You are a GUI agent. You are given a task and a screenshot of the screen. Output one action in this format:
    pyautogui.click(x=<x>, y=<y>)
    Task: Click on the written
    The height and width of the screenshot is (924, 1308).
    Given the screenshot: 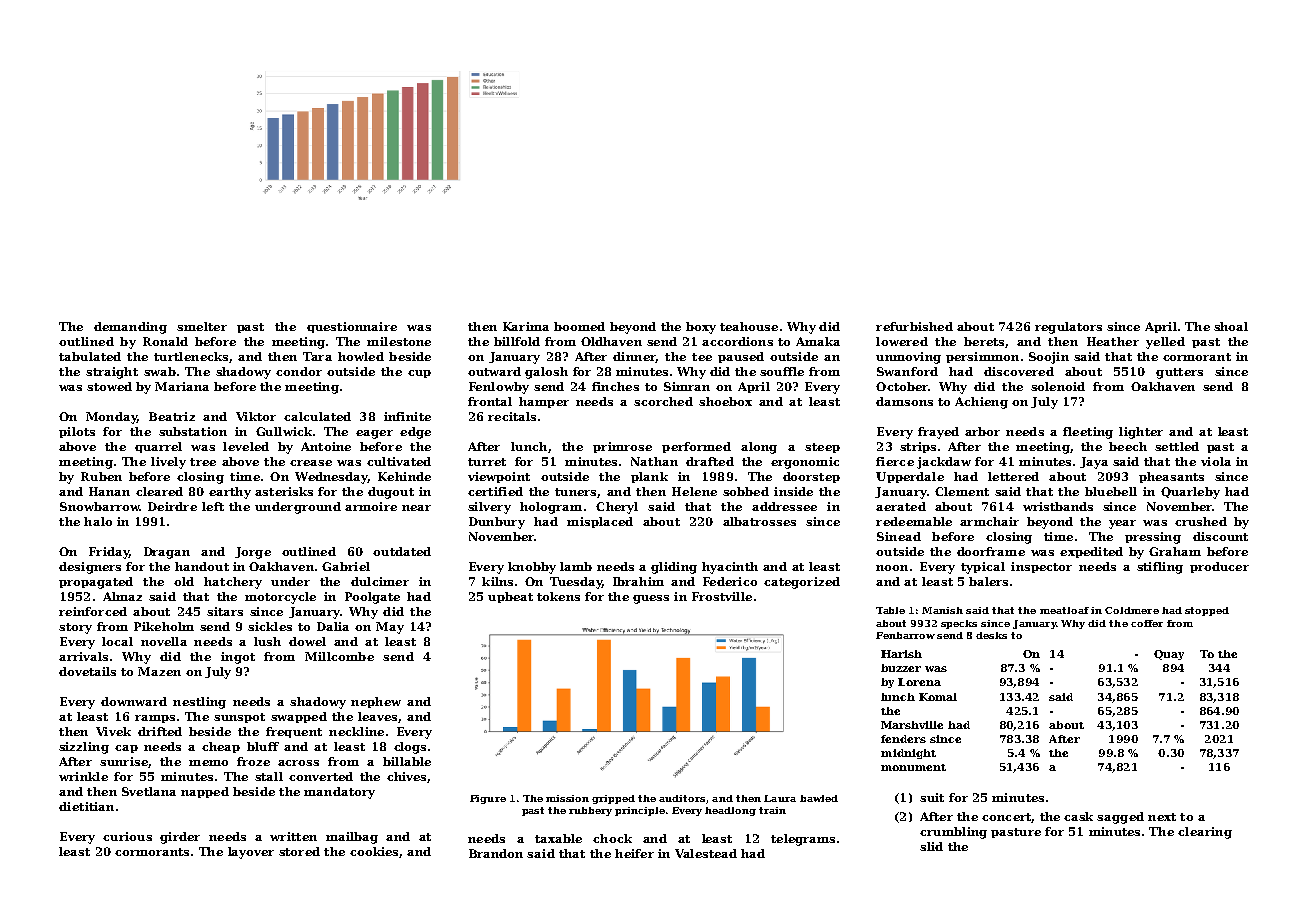 What is the action you would take?
    pyautogui.click(x=293, y=836)
